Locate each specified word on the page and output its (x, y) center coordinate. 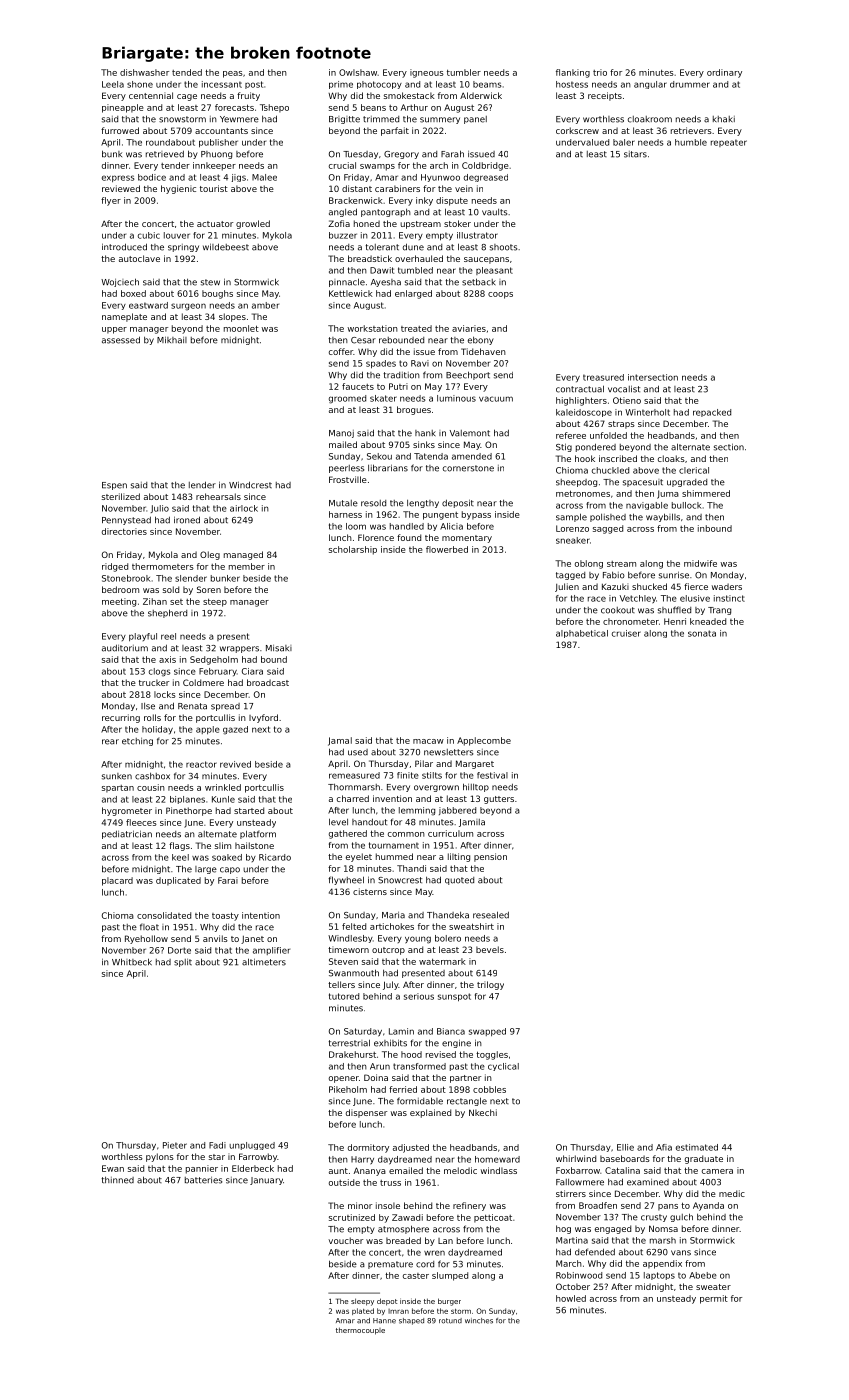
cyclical (503, 1067)
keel (180, 857)
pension (490, 857)
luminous (456, 398)
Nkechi (483, 1112)
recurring (121, 718)
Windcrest (250, 485)
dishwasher (144, 72)
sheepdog (576, 483)
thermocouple (360, 1331)
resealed (491, 915)
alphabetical (582, 634)
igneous (427, 73)
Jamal (340, 741)
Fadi (217, 1145)
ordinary (724, 73)
